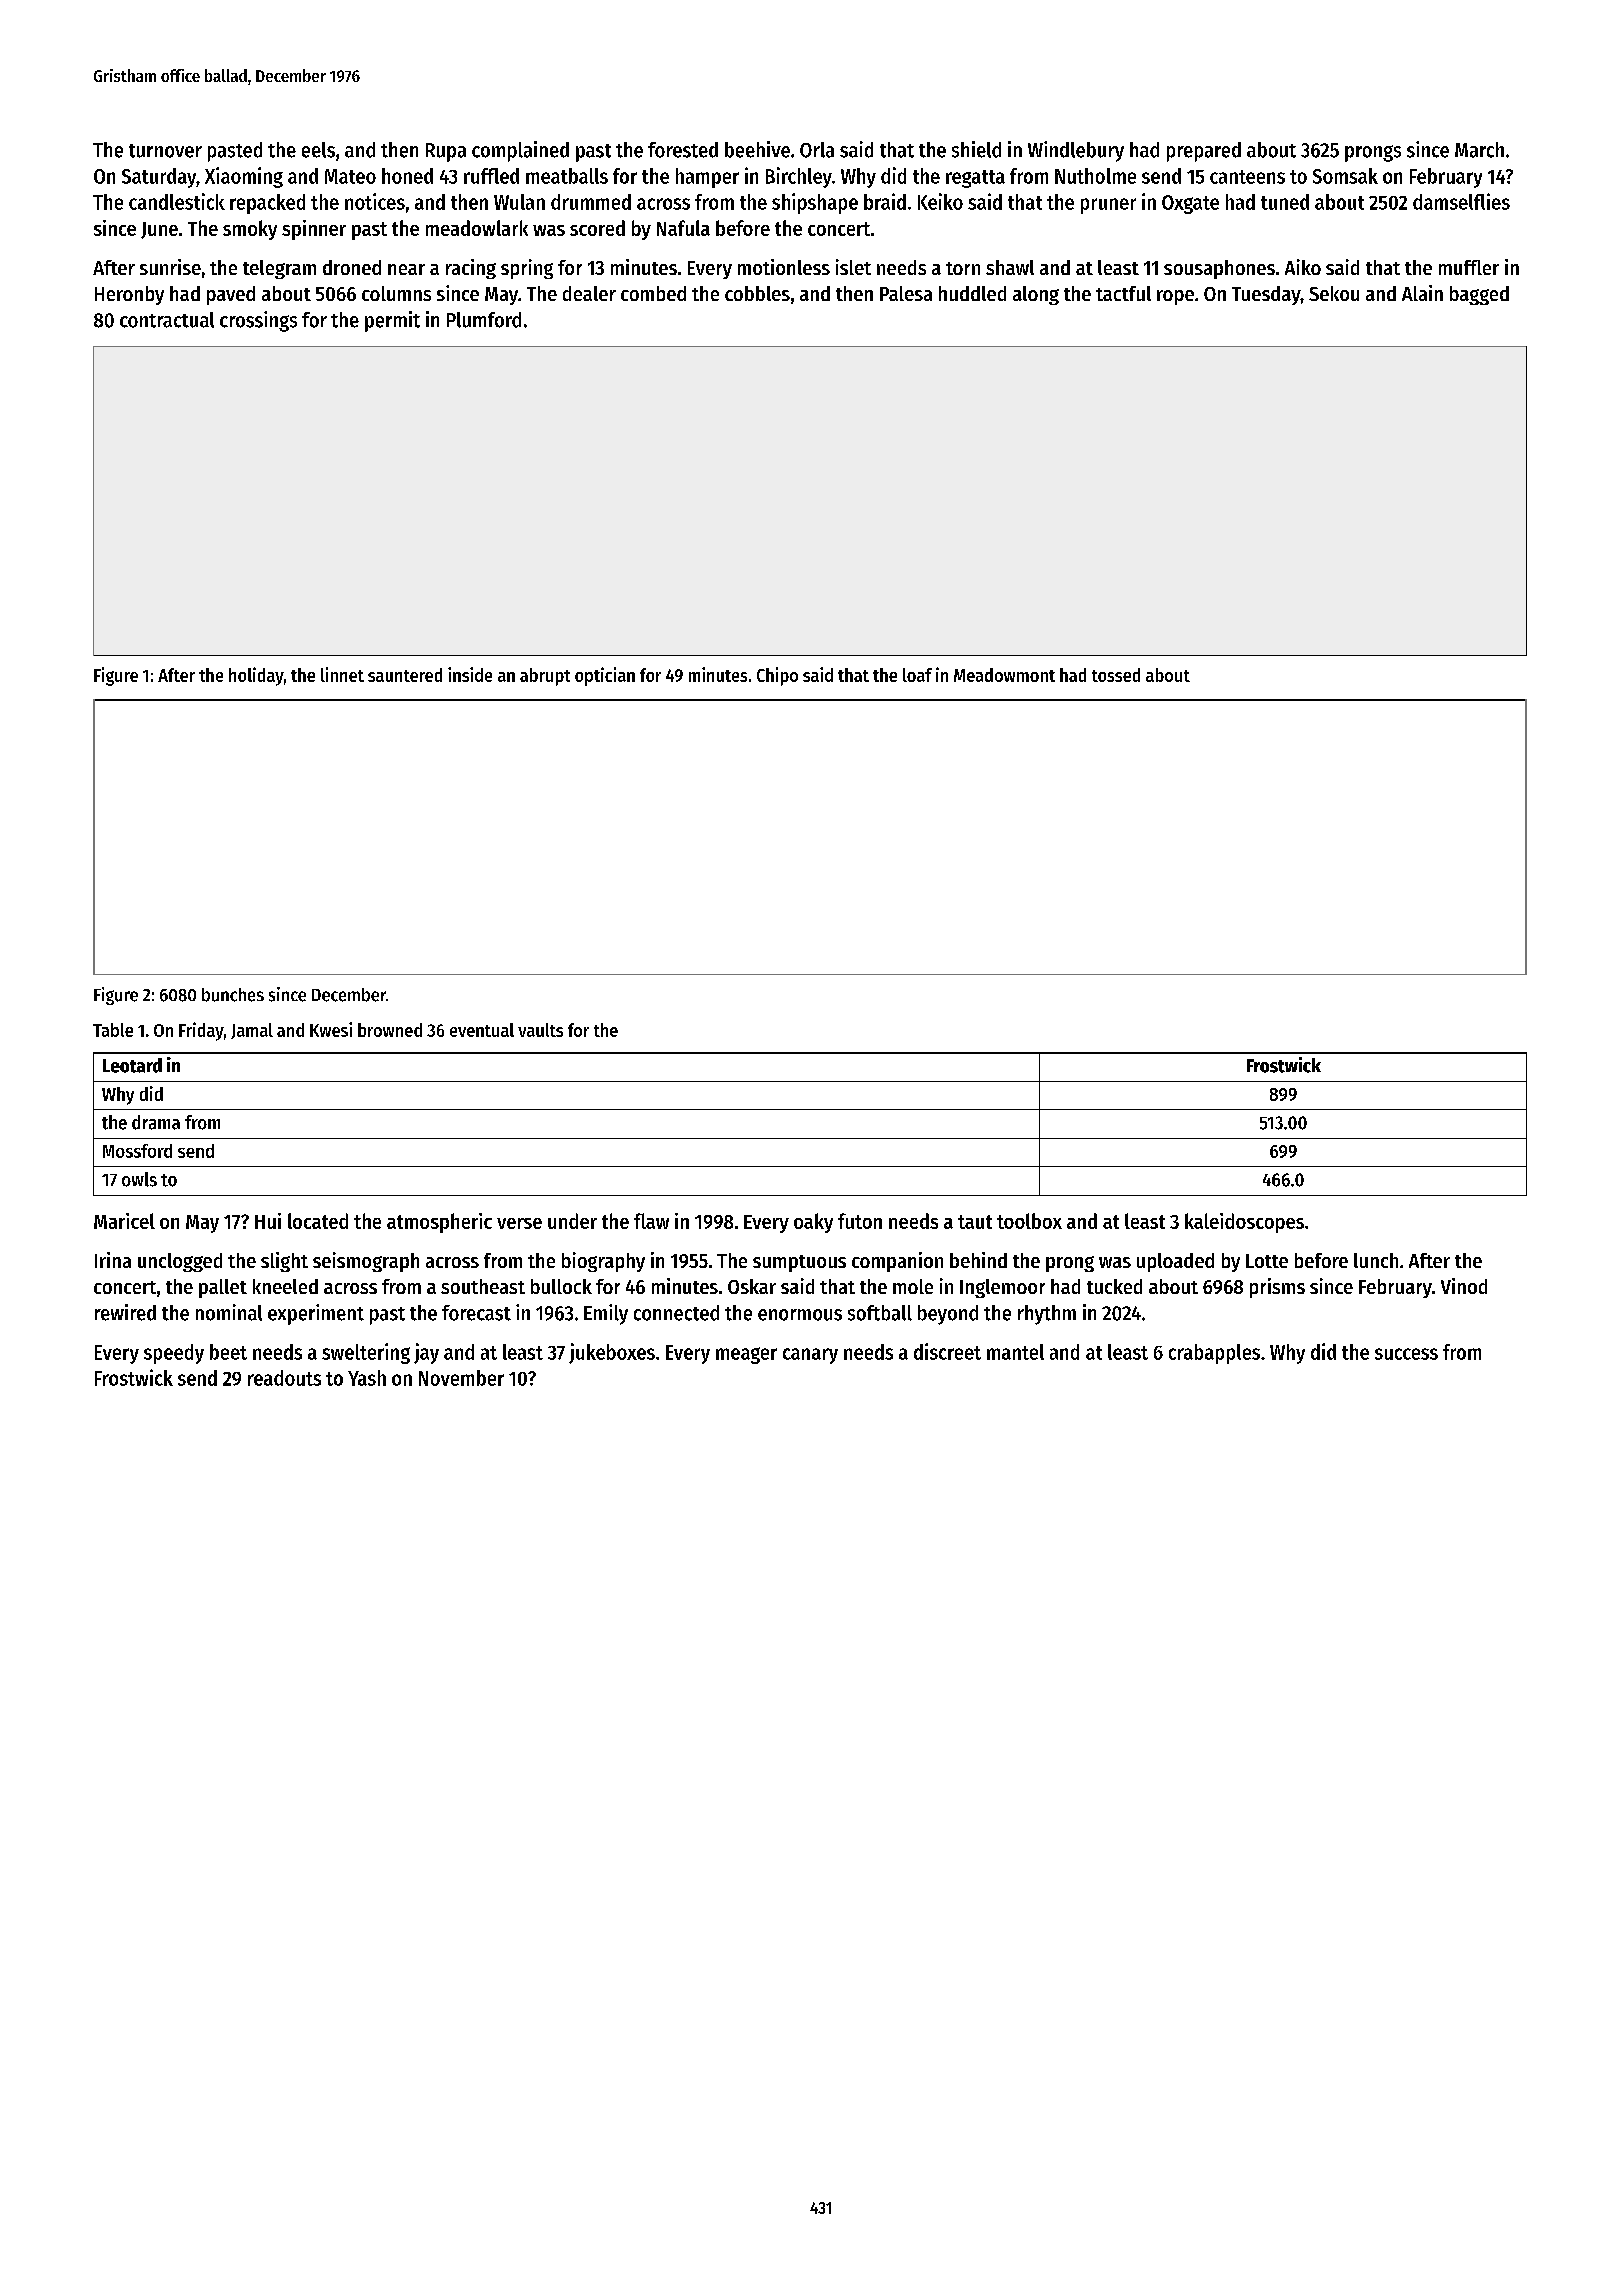 The image size is (1620, 2292). Describe the element at coordinates (174, 1354) in the screenshot. I see `speedy` at that location.
